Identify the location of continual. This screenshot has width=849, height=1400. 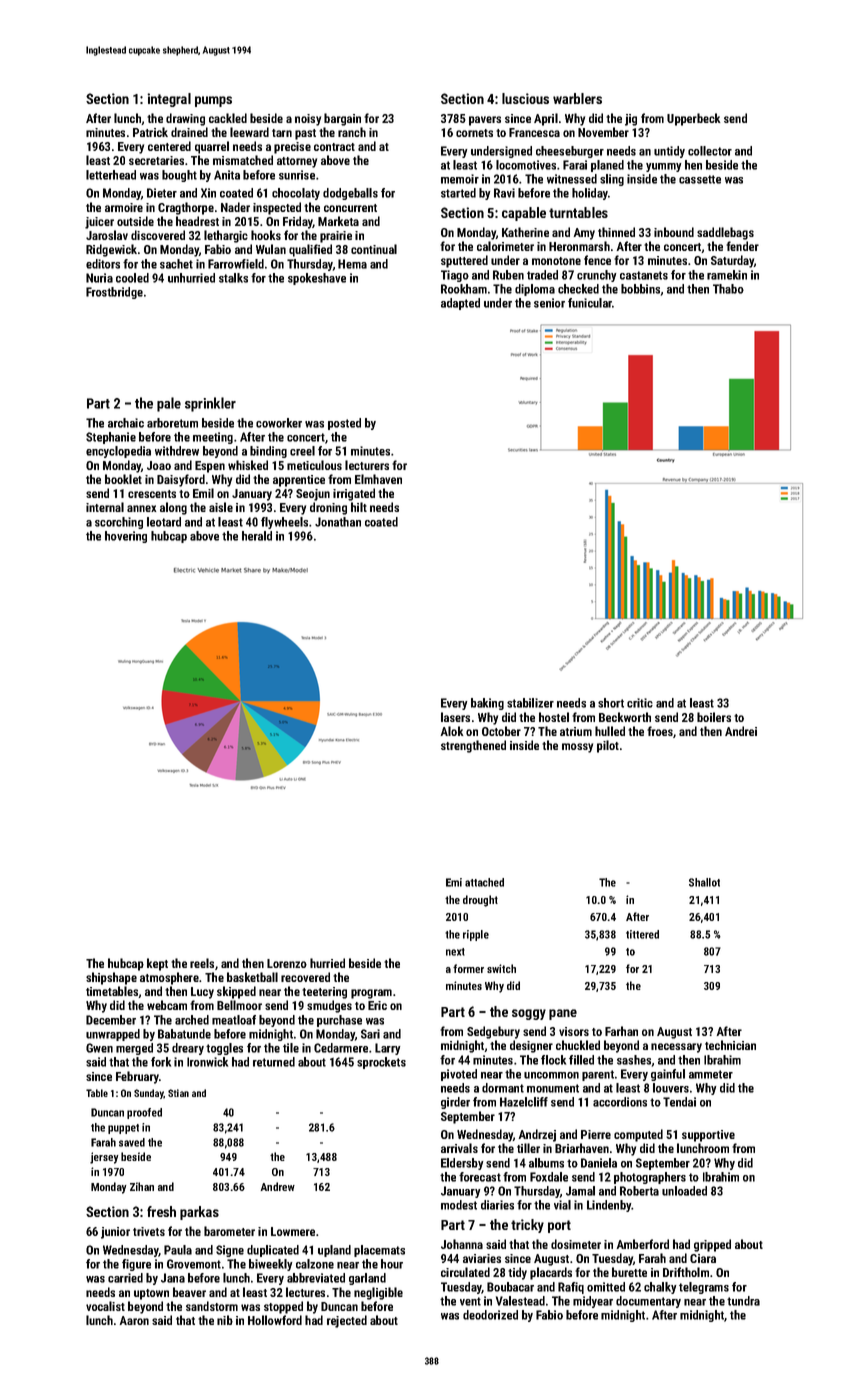
(374, 249).
